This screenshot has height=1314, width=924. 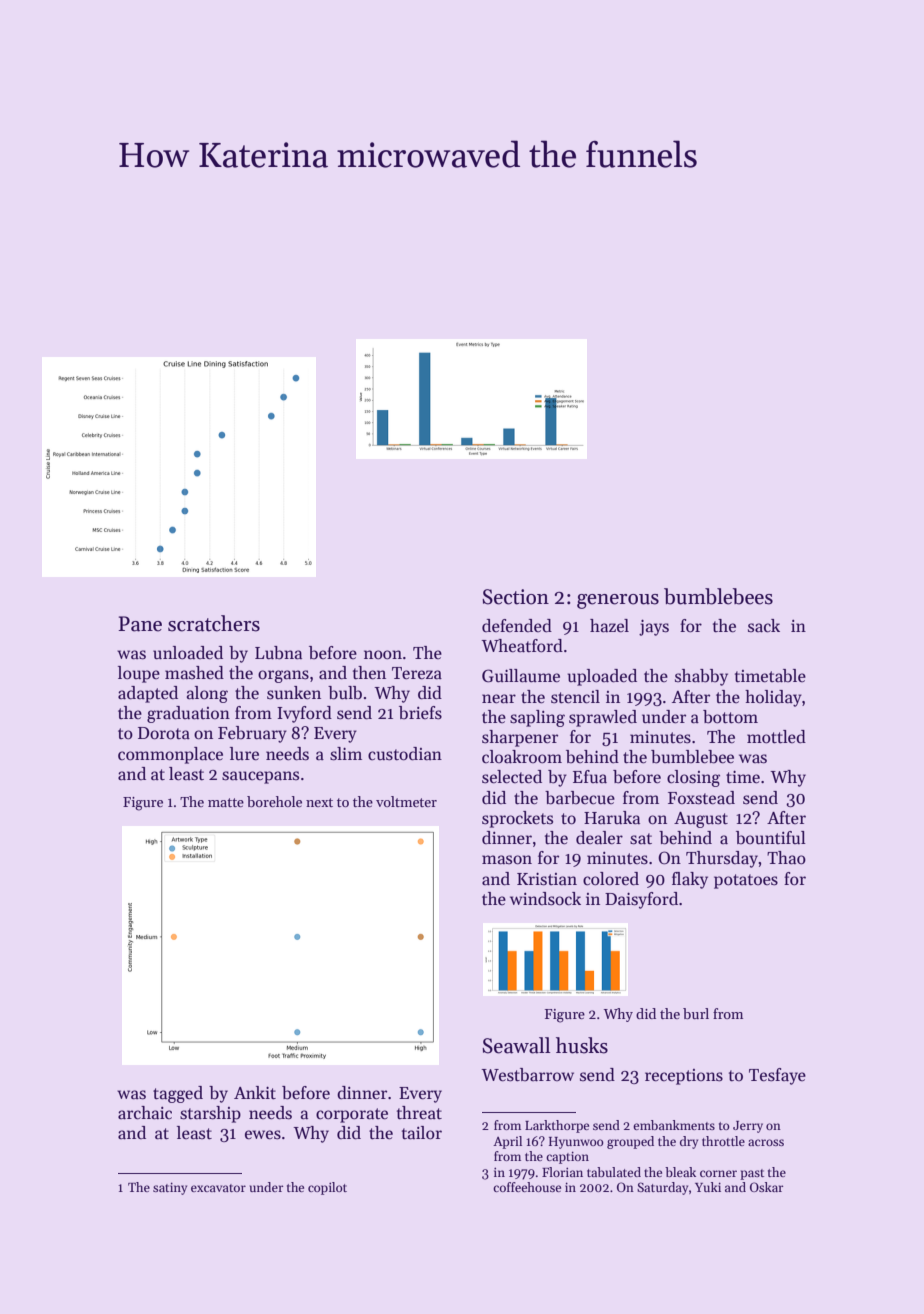 What do you see at coordinates (170, 1188) in the screenshot?
I see `satiny` at bounding box center [170, 1188].
